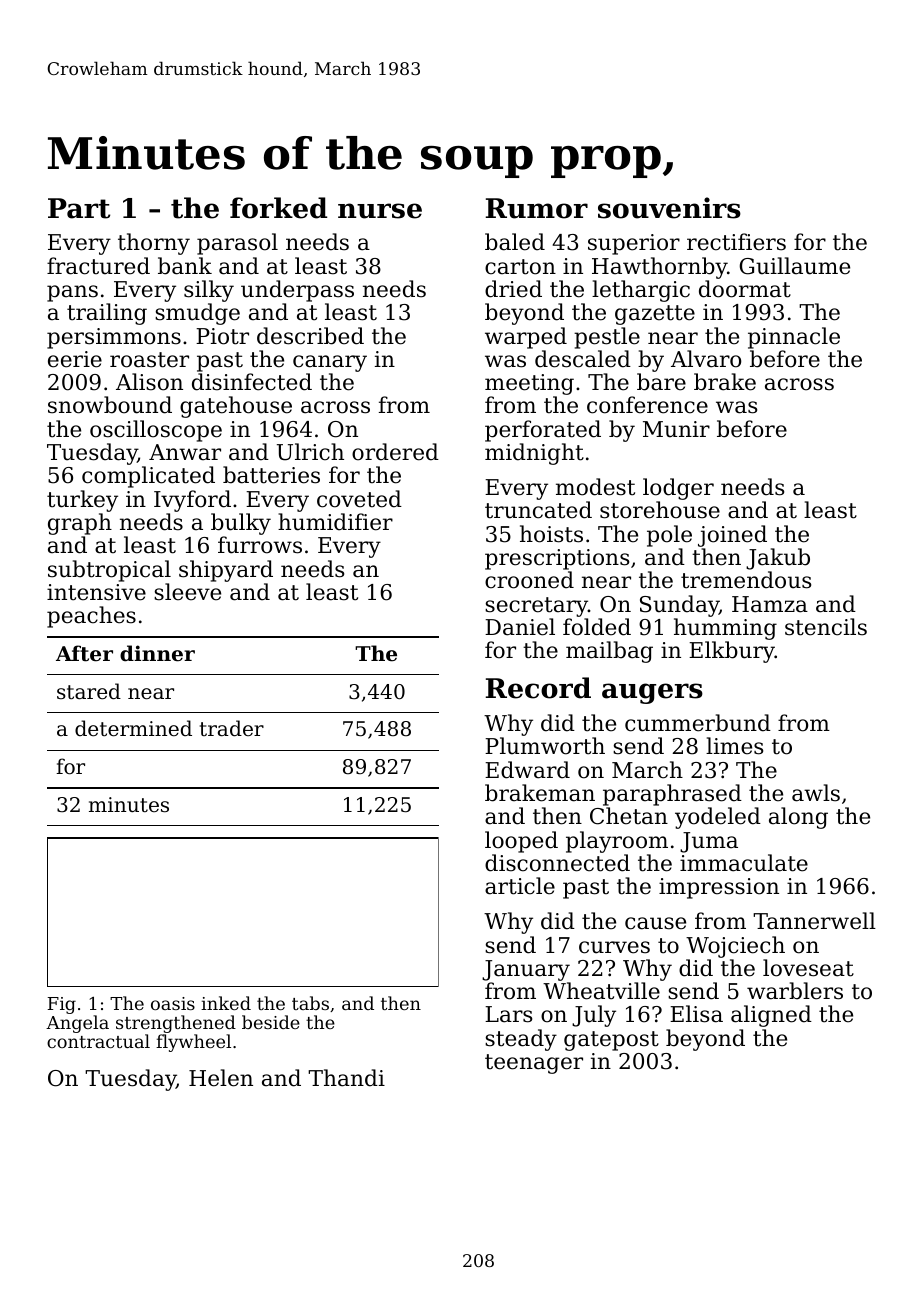  What do you see at coordinates (696, 1014) in the screenshot?
I see `Elisa` at bounding box center [696, 1014].
